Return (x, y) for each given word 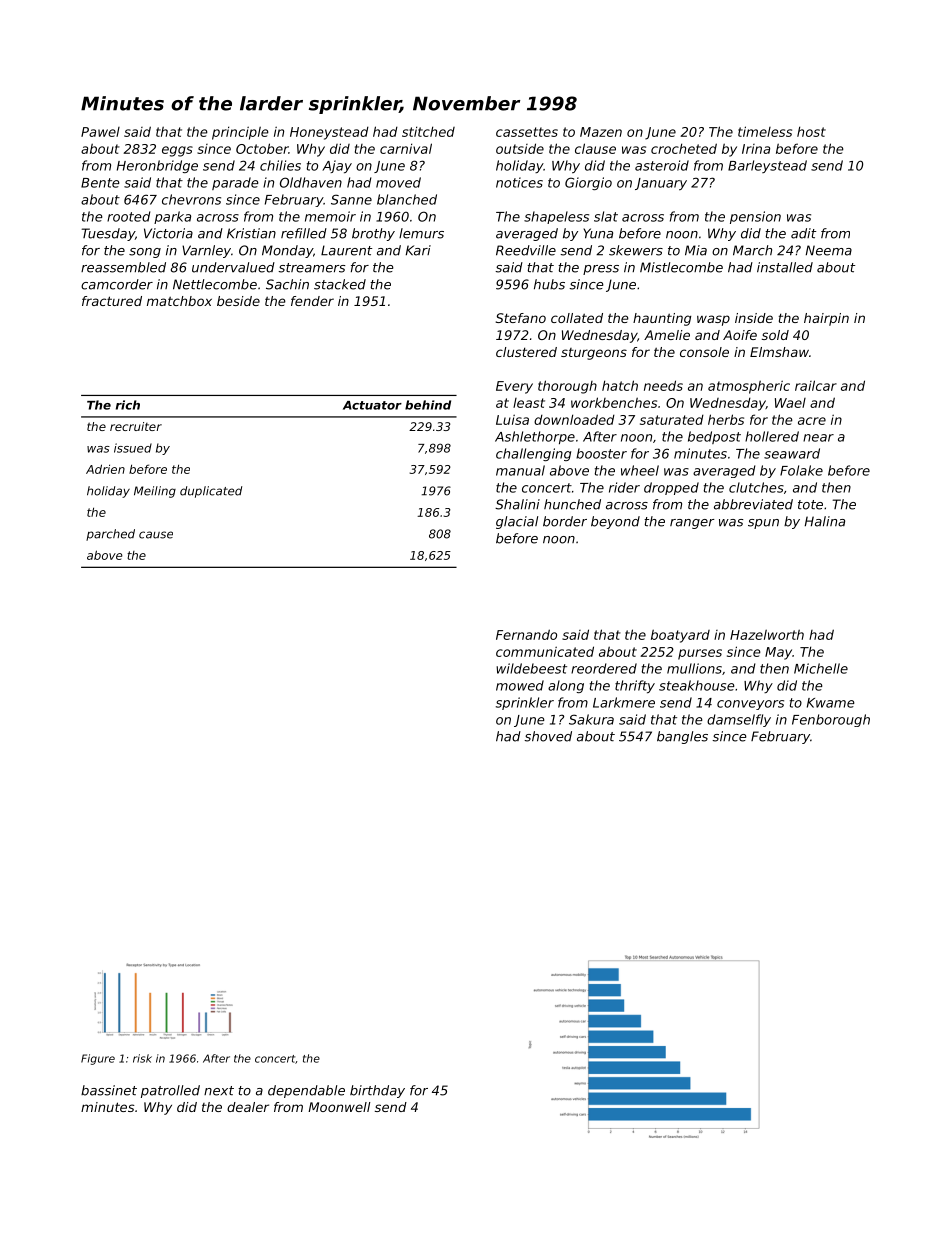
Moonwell (339, 1107)
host (811, 131)
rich (128, 405)
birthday (377, 1091)
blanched (407, 199)
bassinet (109, 1090)
